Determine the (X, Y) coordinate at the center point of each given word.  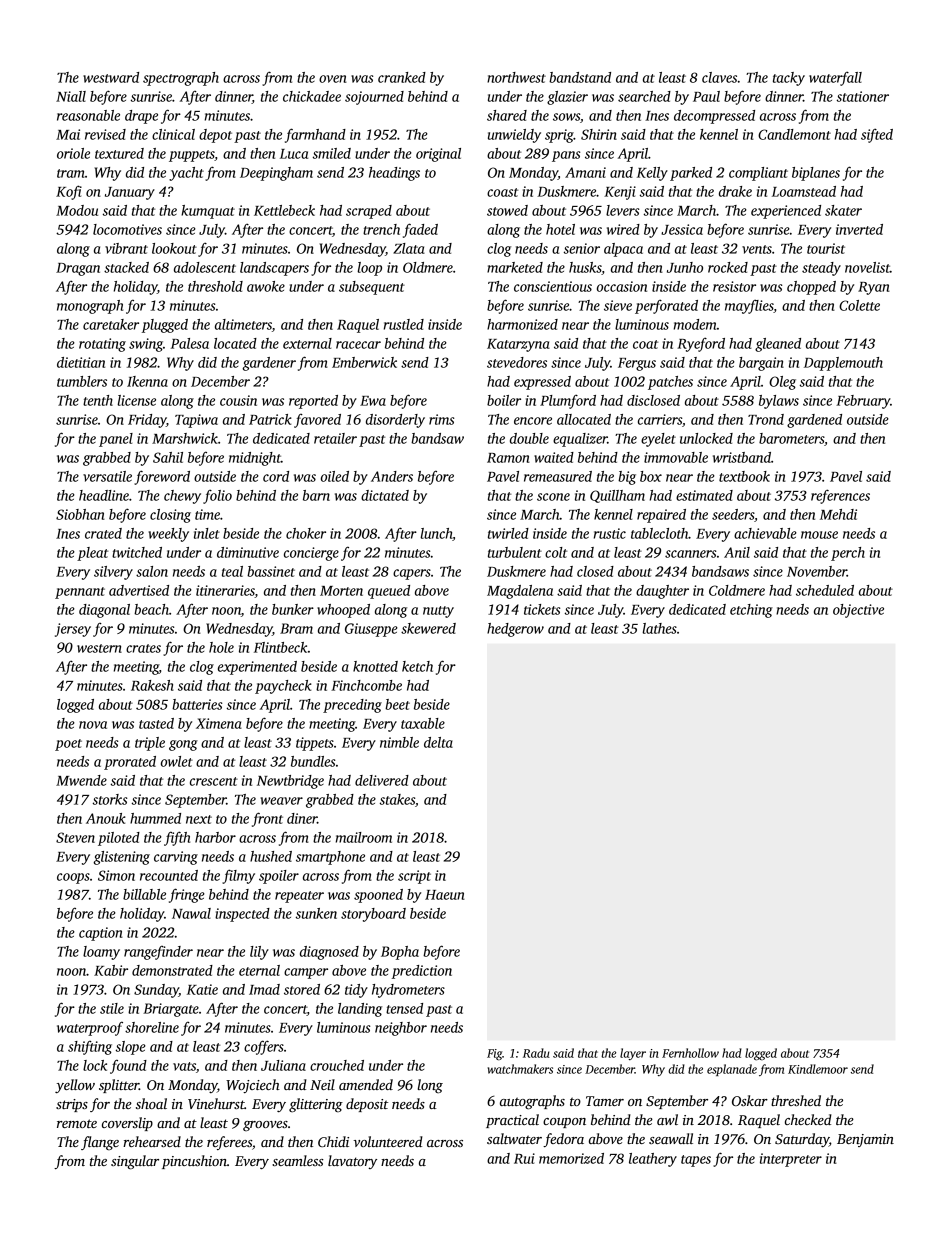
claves (719, 77)
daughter (662, 592)
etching (751, 611)
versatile (107, 476)
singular (135, 1162)
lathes (659, 628)
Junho (685, 267)
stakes (397, 799)
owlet (177, 761)
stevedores (517, 362)
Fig (494, 1055)
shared (507, 115)
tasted (156, 723)
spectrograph (181, 79)
